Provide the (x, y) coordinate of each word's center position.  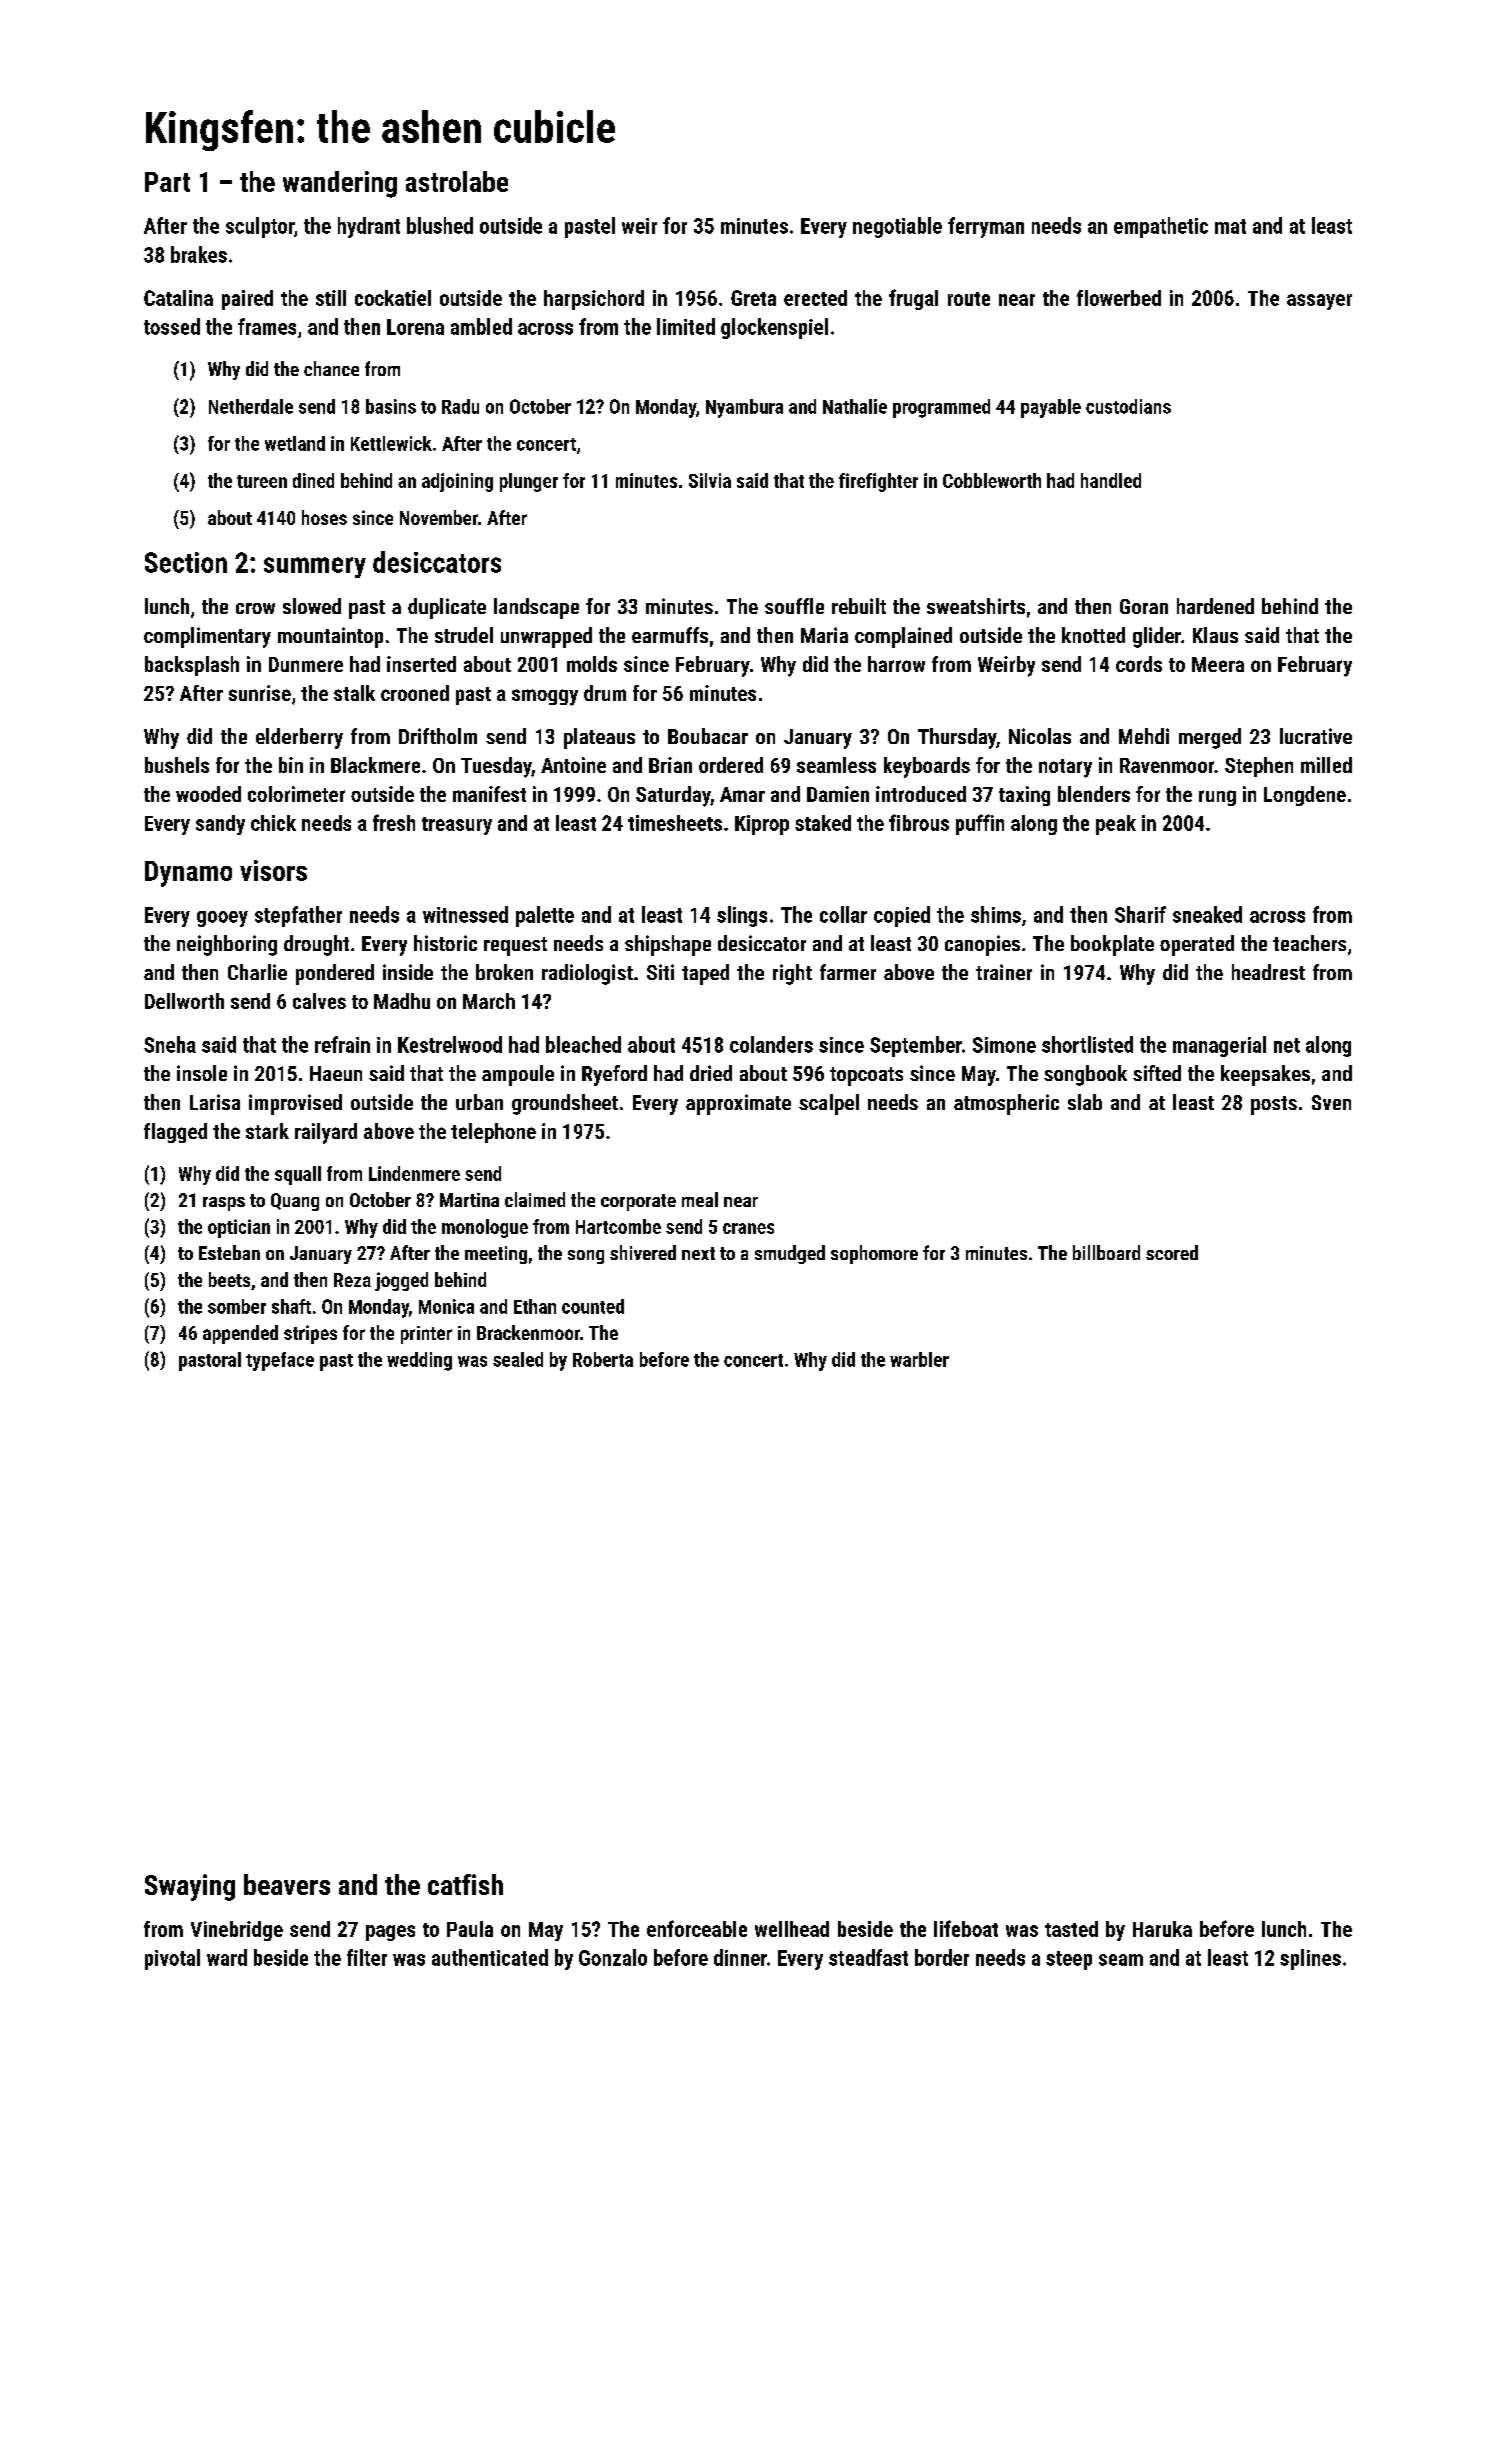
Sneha (170, 1044)
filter (367, 1957)
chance (331, 368)
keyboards (927, 767)
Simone (1004, 1045)
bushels (177, 765)
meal (700, 1199)
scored (1172, 1252)
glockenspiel (774, 328)
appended (240, 1334)
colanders (771, 1044)
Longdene (1305, 796)
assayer (1319, 302)
